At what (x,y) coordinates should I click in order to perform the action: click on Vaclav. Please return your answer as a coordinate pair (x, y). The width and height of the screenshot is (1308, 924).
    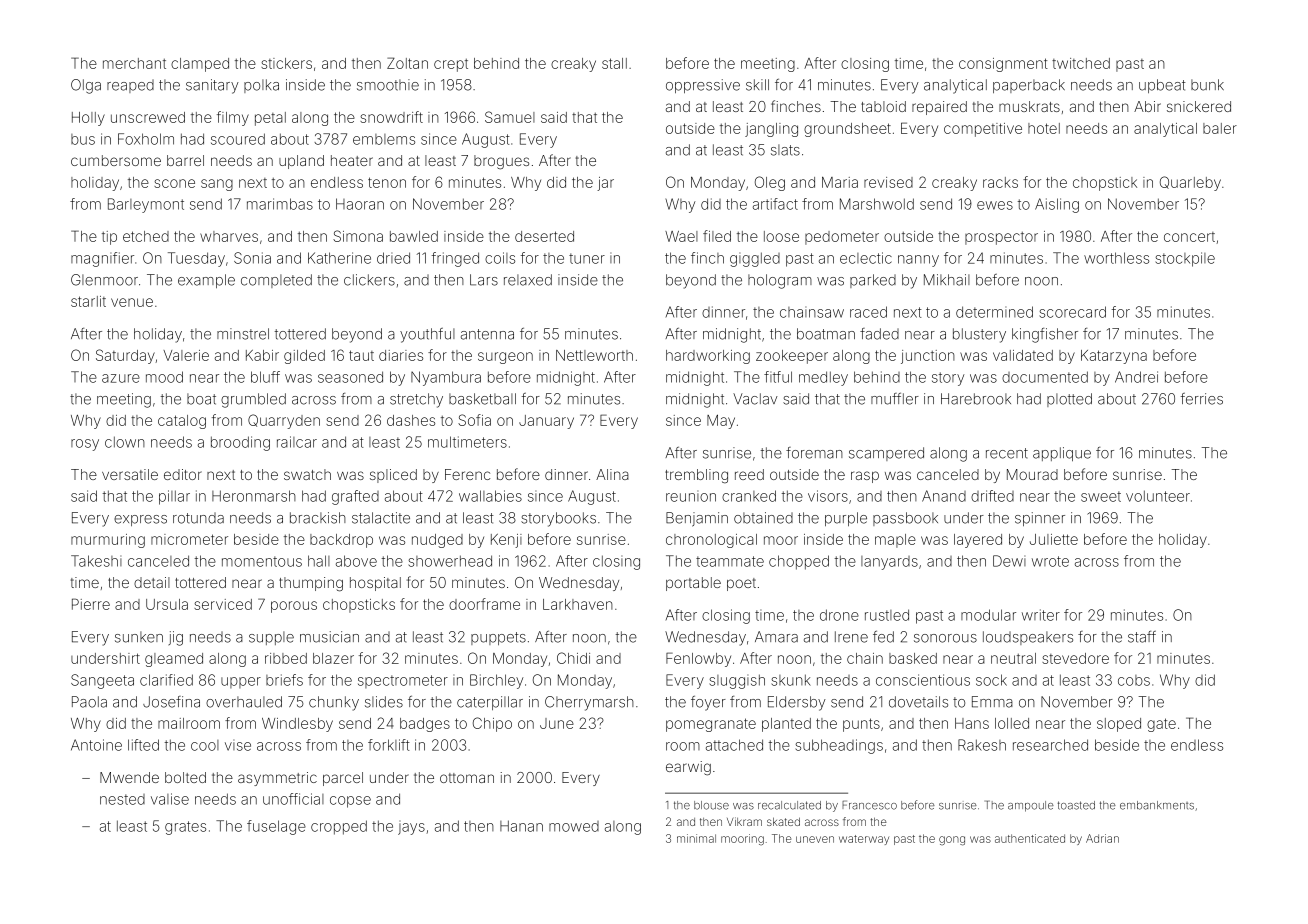
    Looking at the image, I should click on (755, 399).
